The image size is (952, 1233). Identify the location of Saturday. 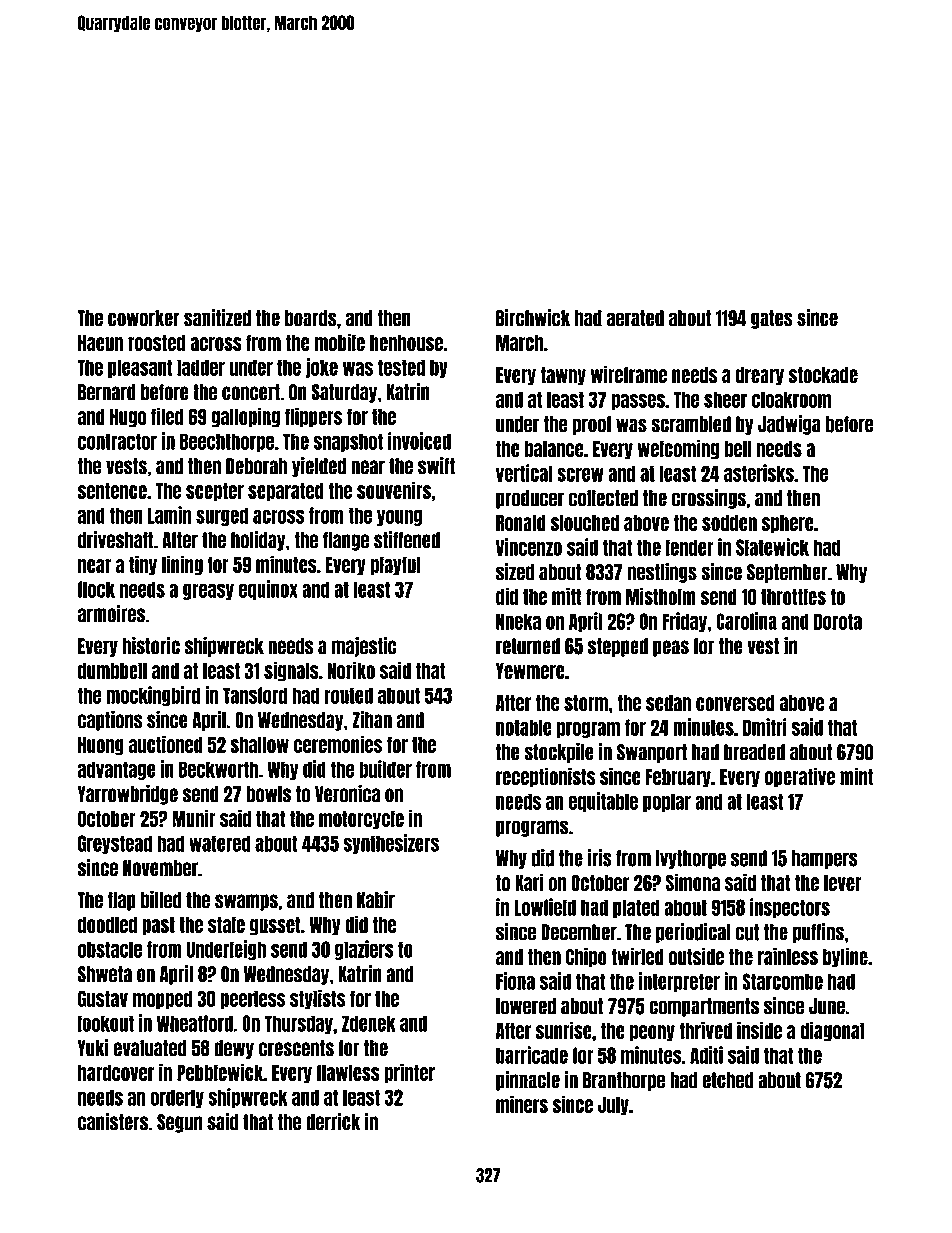
(344, 393).
